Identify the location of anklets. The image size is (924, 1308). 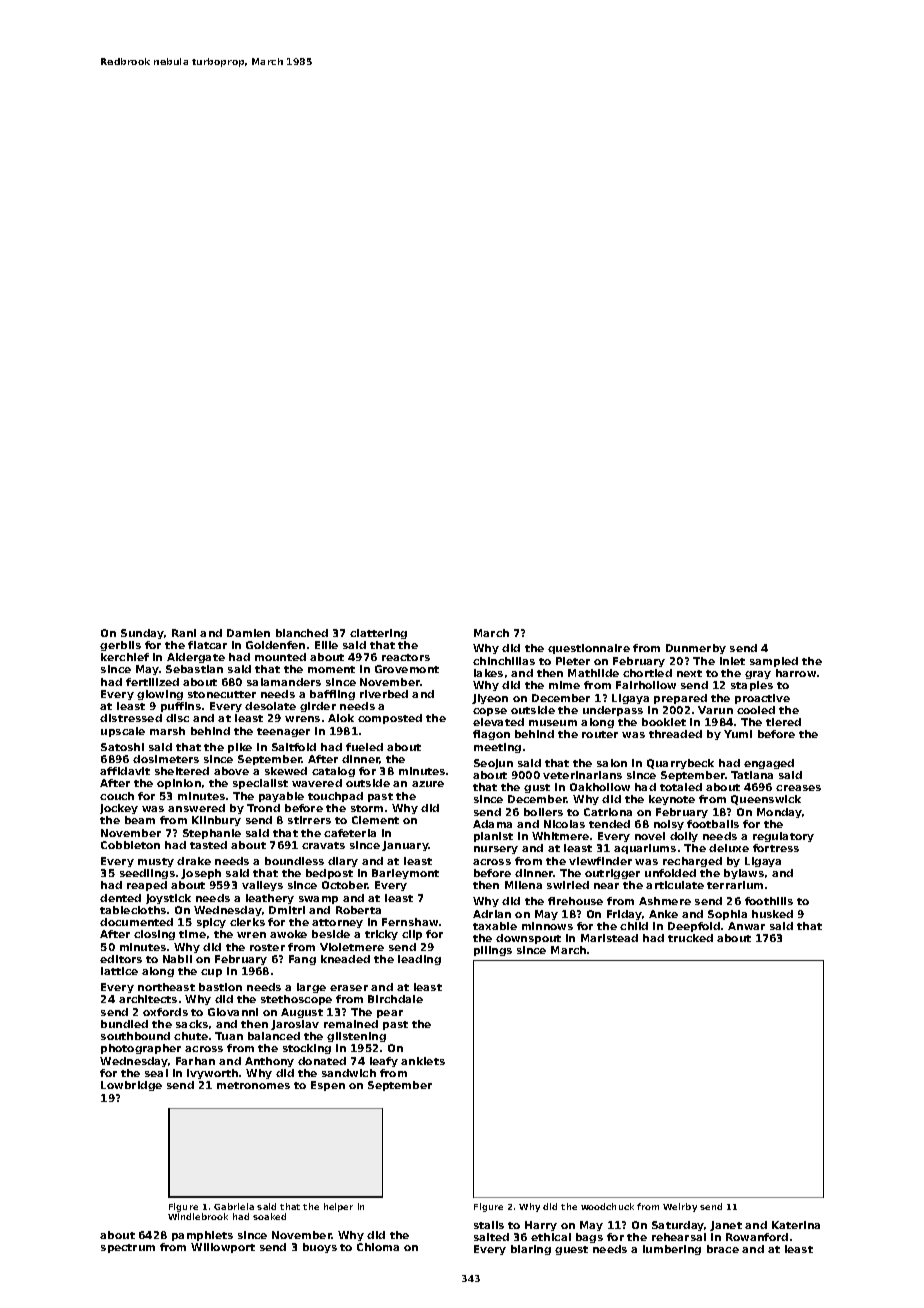
(423, 1061).
